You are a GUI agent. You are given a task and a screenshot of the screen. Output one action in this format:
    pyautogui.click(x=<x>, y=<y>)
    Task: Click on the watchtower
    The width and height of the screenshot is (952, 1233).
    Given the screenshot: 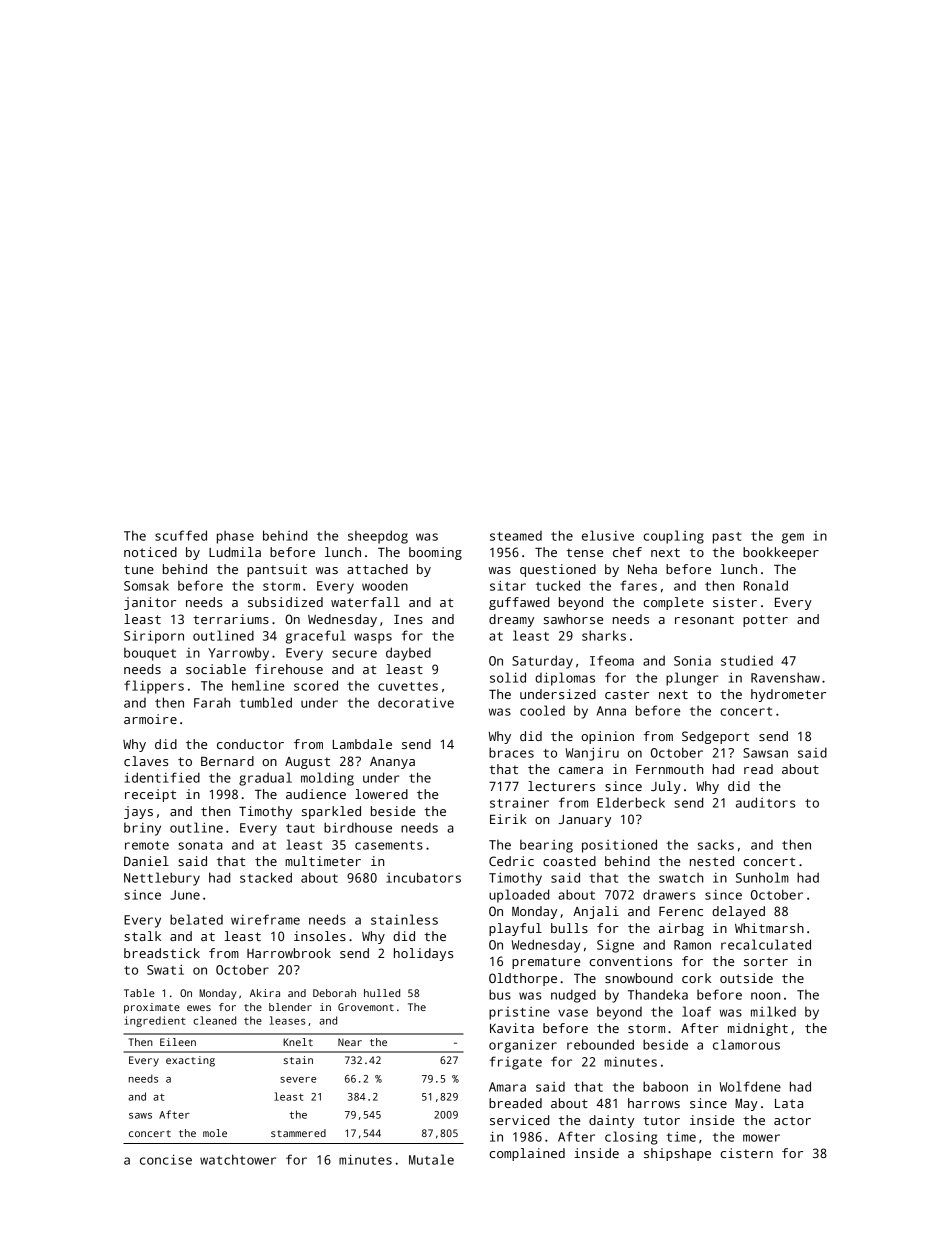 What is the action you would take?
    pyautogui.click(x=238, y=1159)
